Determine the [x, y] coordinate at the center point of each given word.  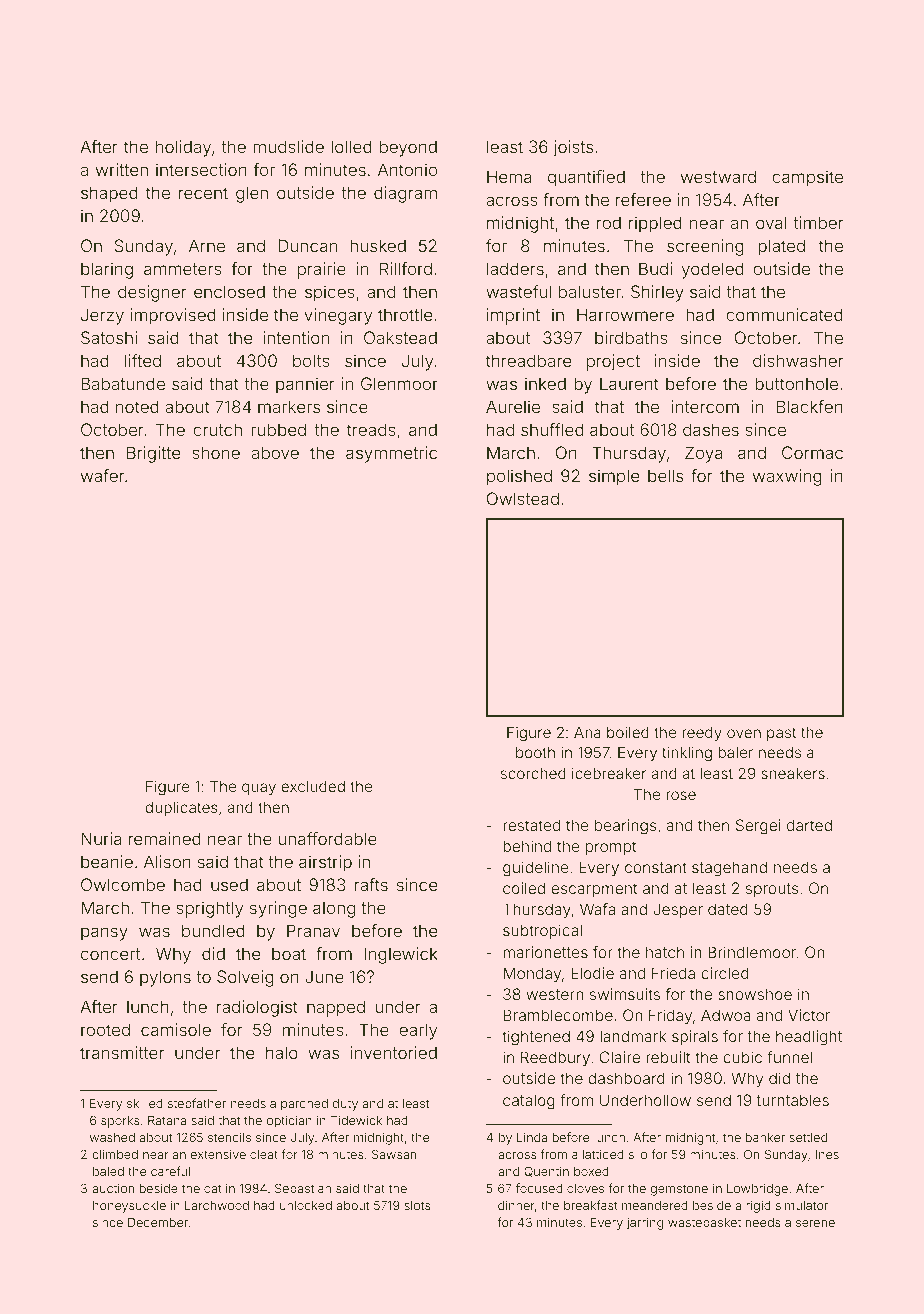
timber [819, 222]
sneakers [793, 773]
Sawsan [394, 1154]
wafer [103, 475]
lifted [143, 360]
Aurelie [513, 406]
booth [535, 752]
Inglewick [401, 955]
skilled [145, 1103]
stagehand [729, 869]
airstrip [325, 863]
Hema [509, 176]
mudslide [288, 146]
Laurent [629, 383]
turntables [793, 1100]
